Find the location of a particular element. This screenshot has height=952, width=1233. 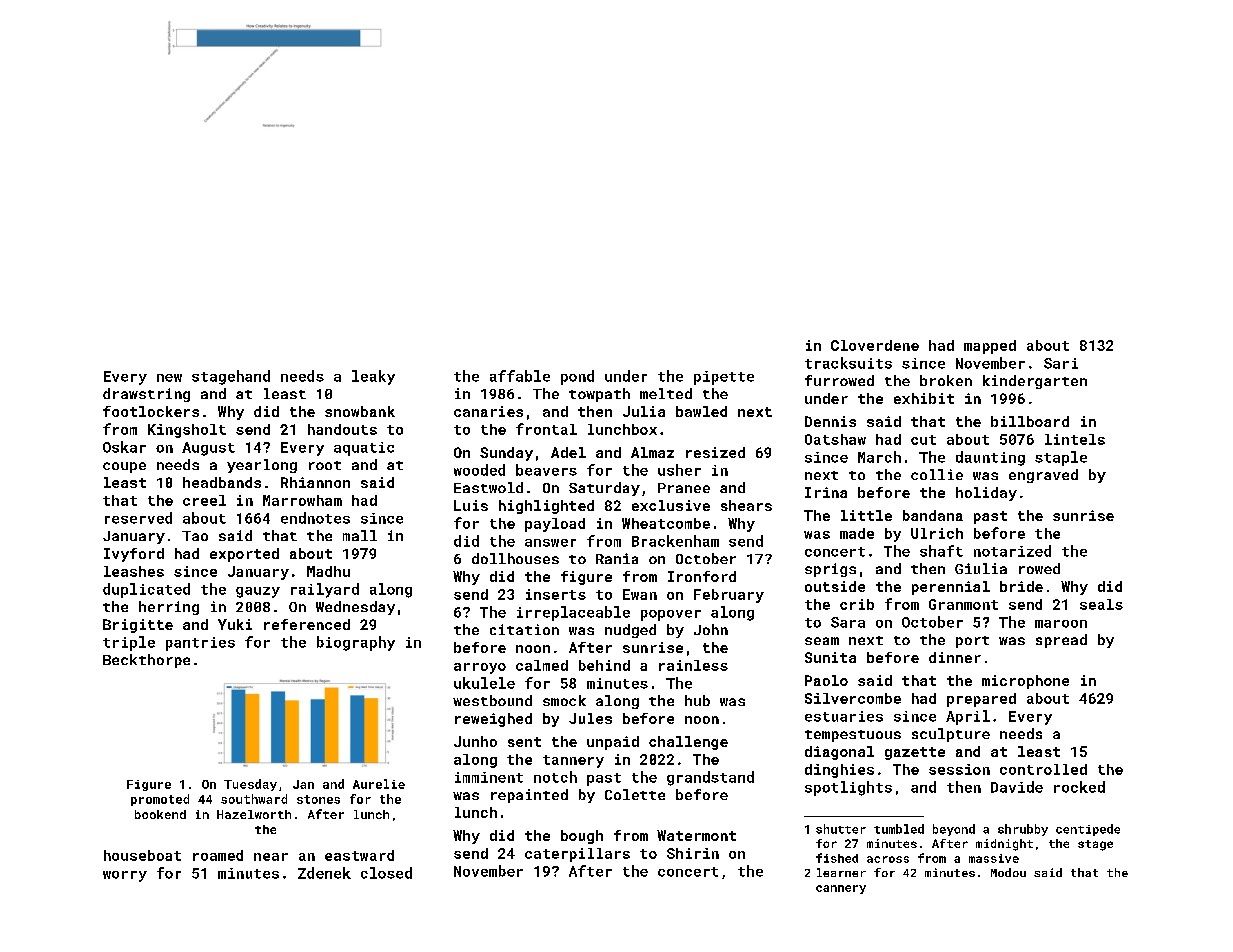

pantries is located at coordinates (200, 644).
